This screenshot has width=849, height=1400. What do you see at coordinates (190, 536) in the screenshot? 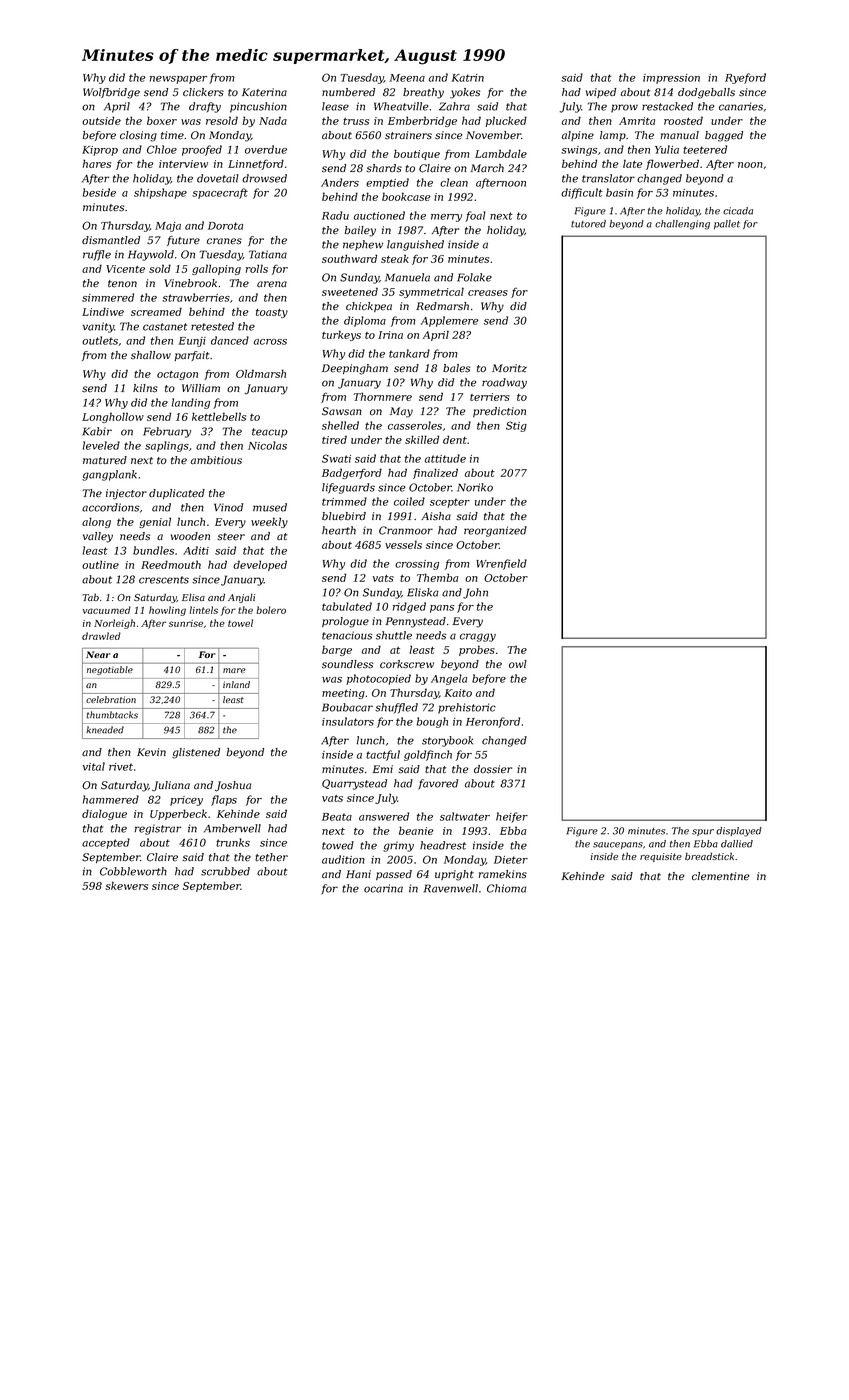
I see `wooden` at bounding box center [190, 536].
